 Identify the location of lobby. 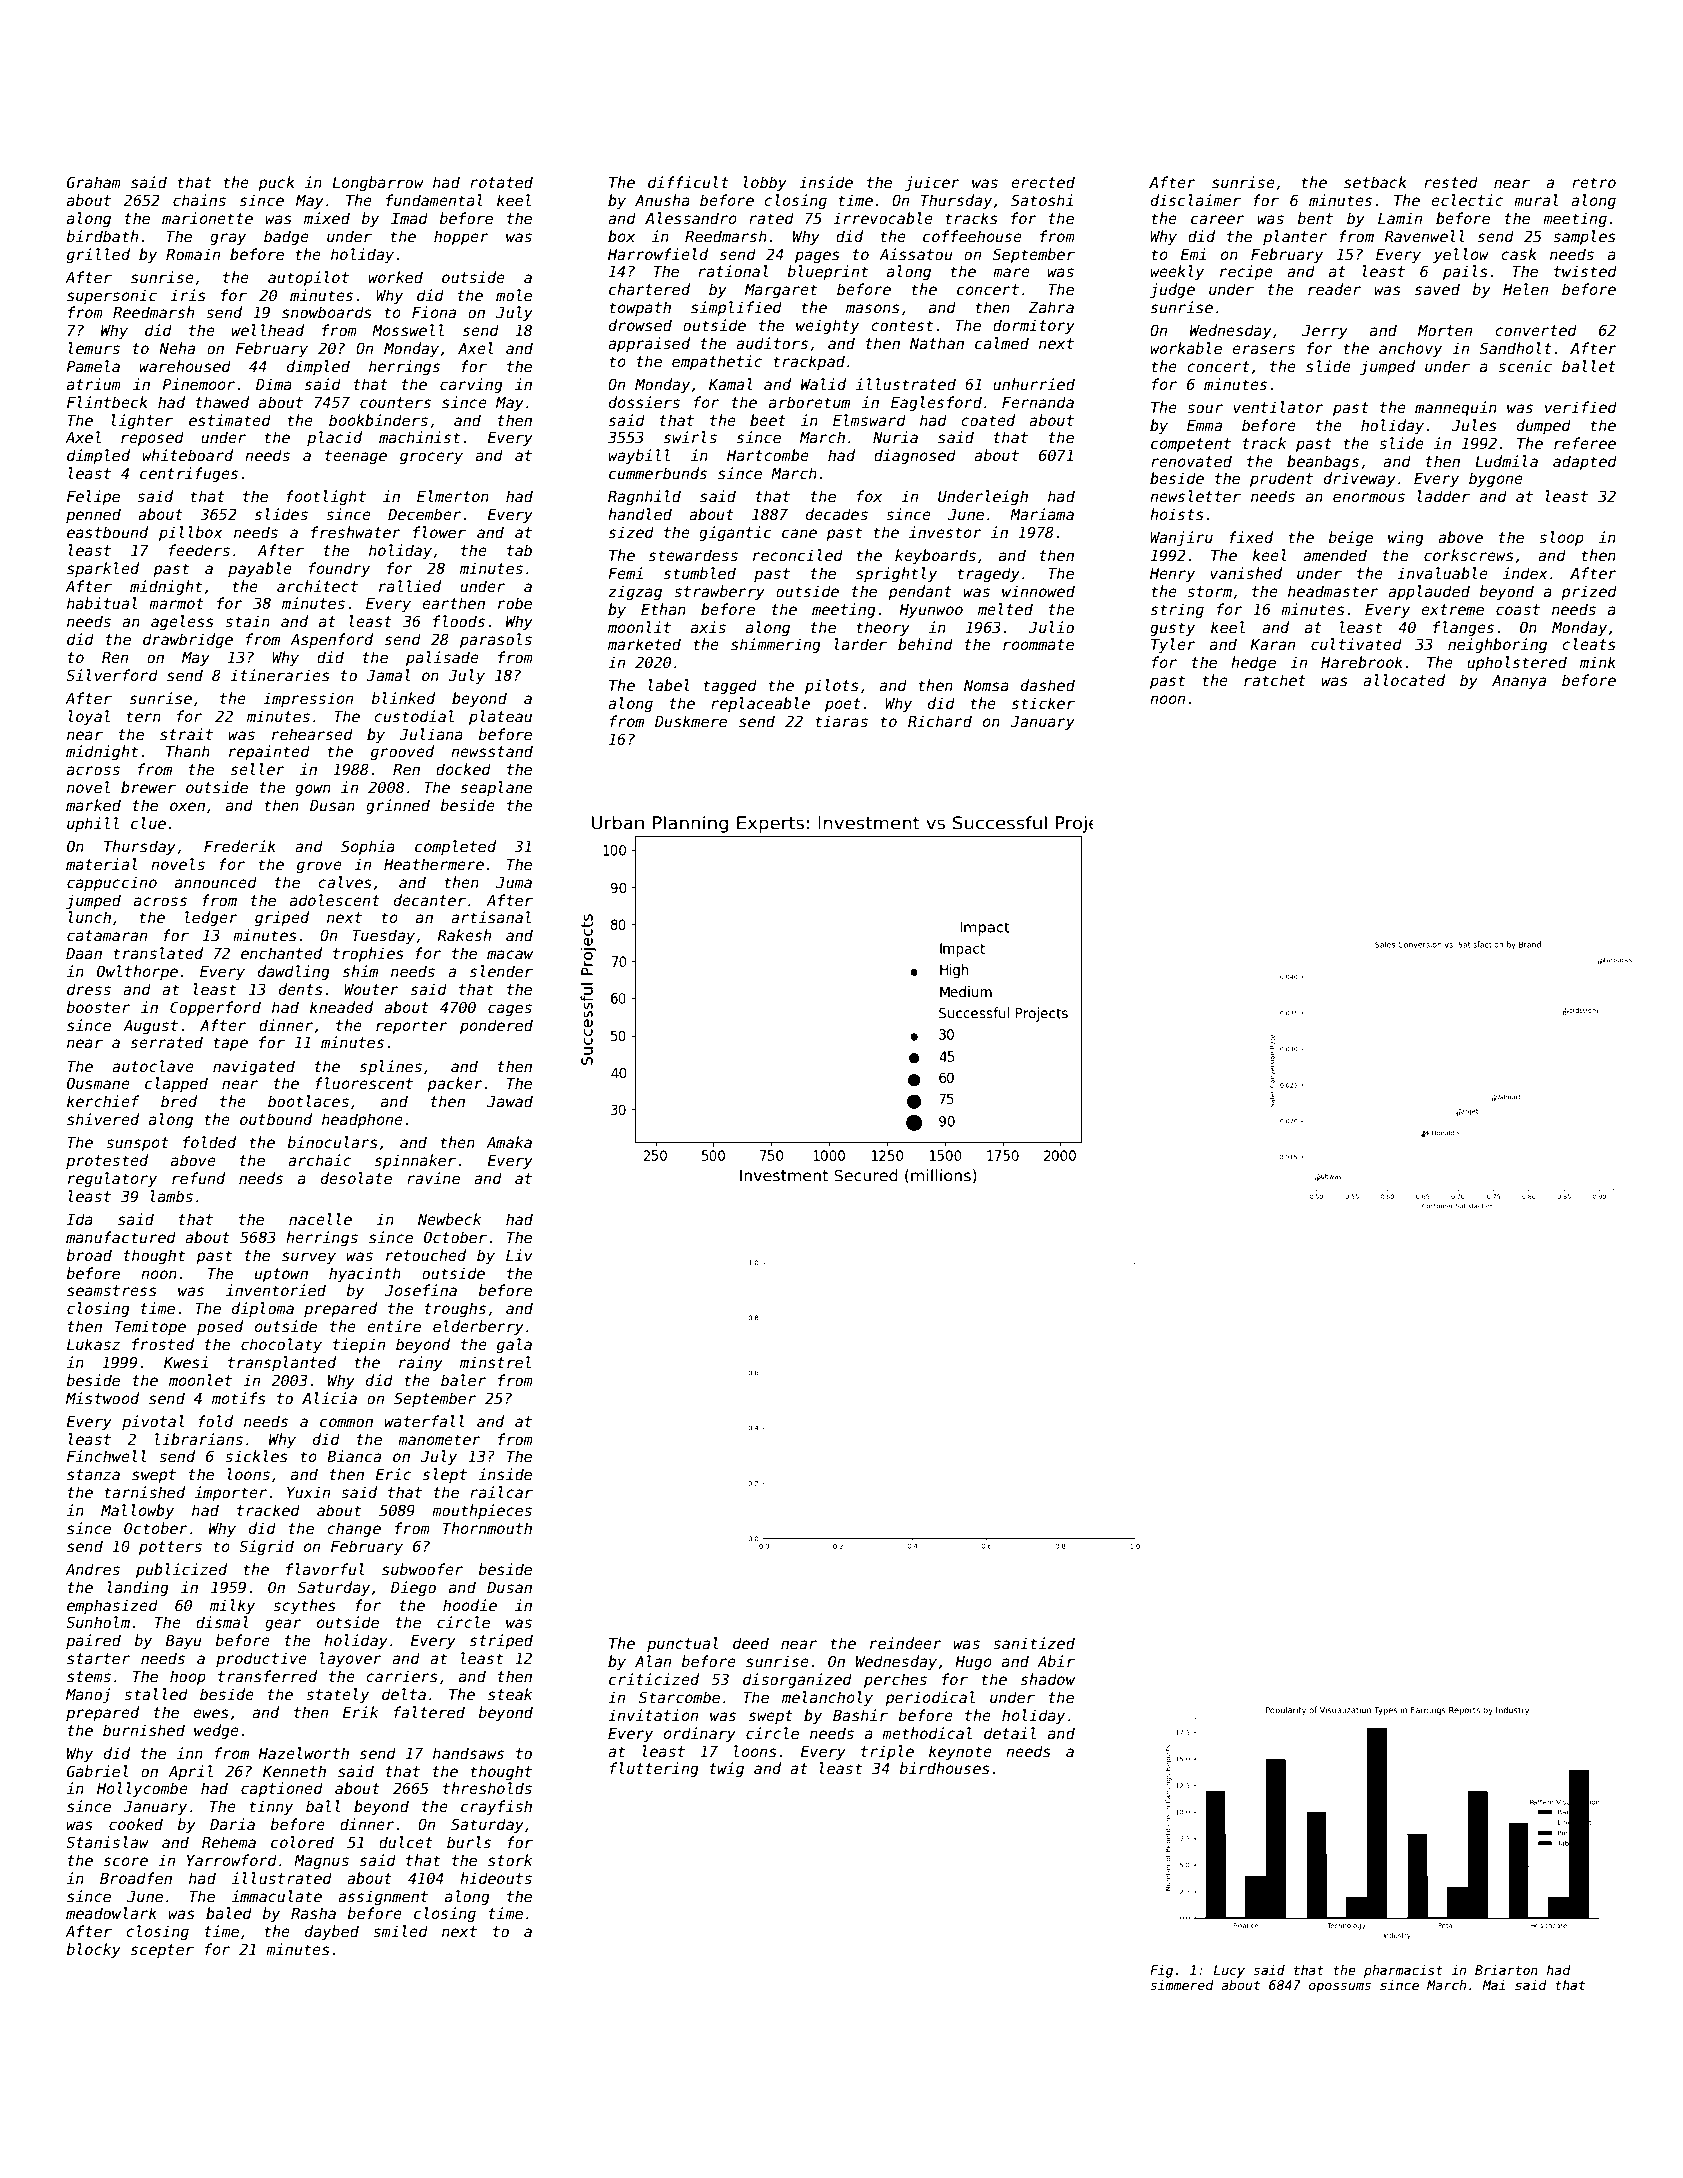
(765, 183).
